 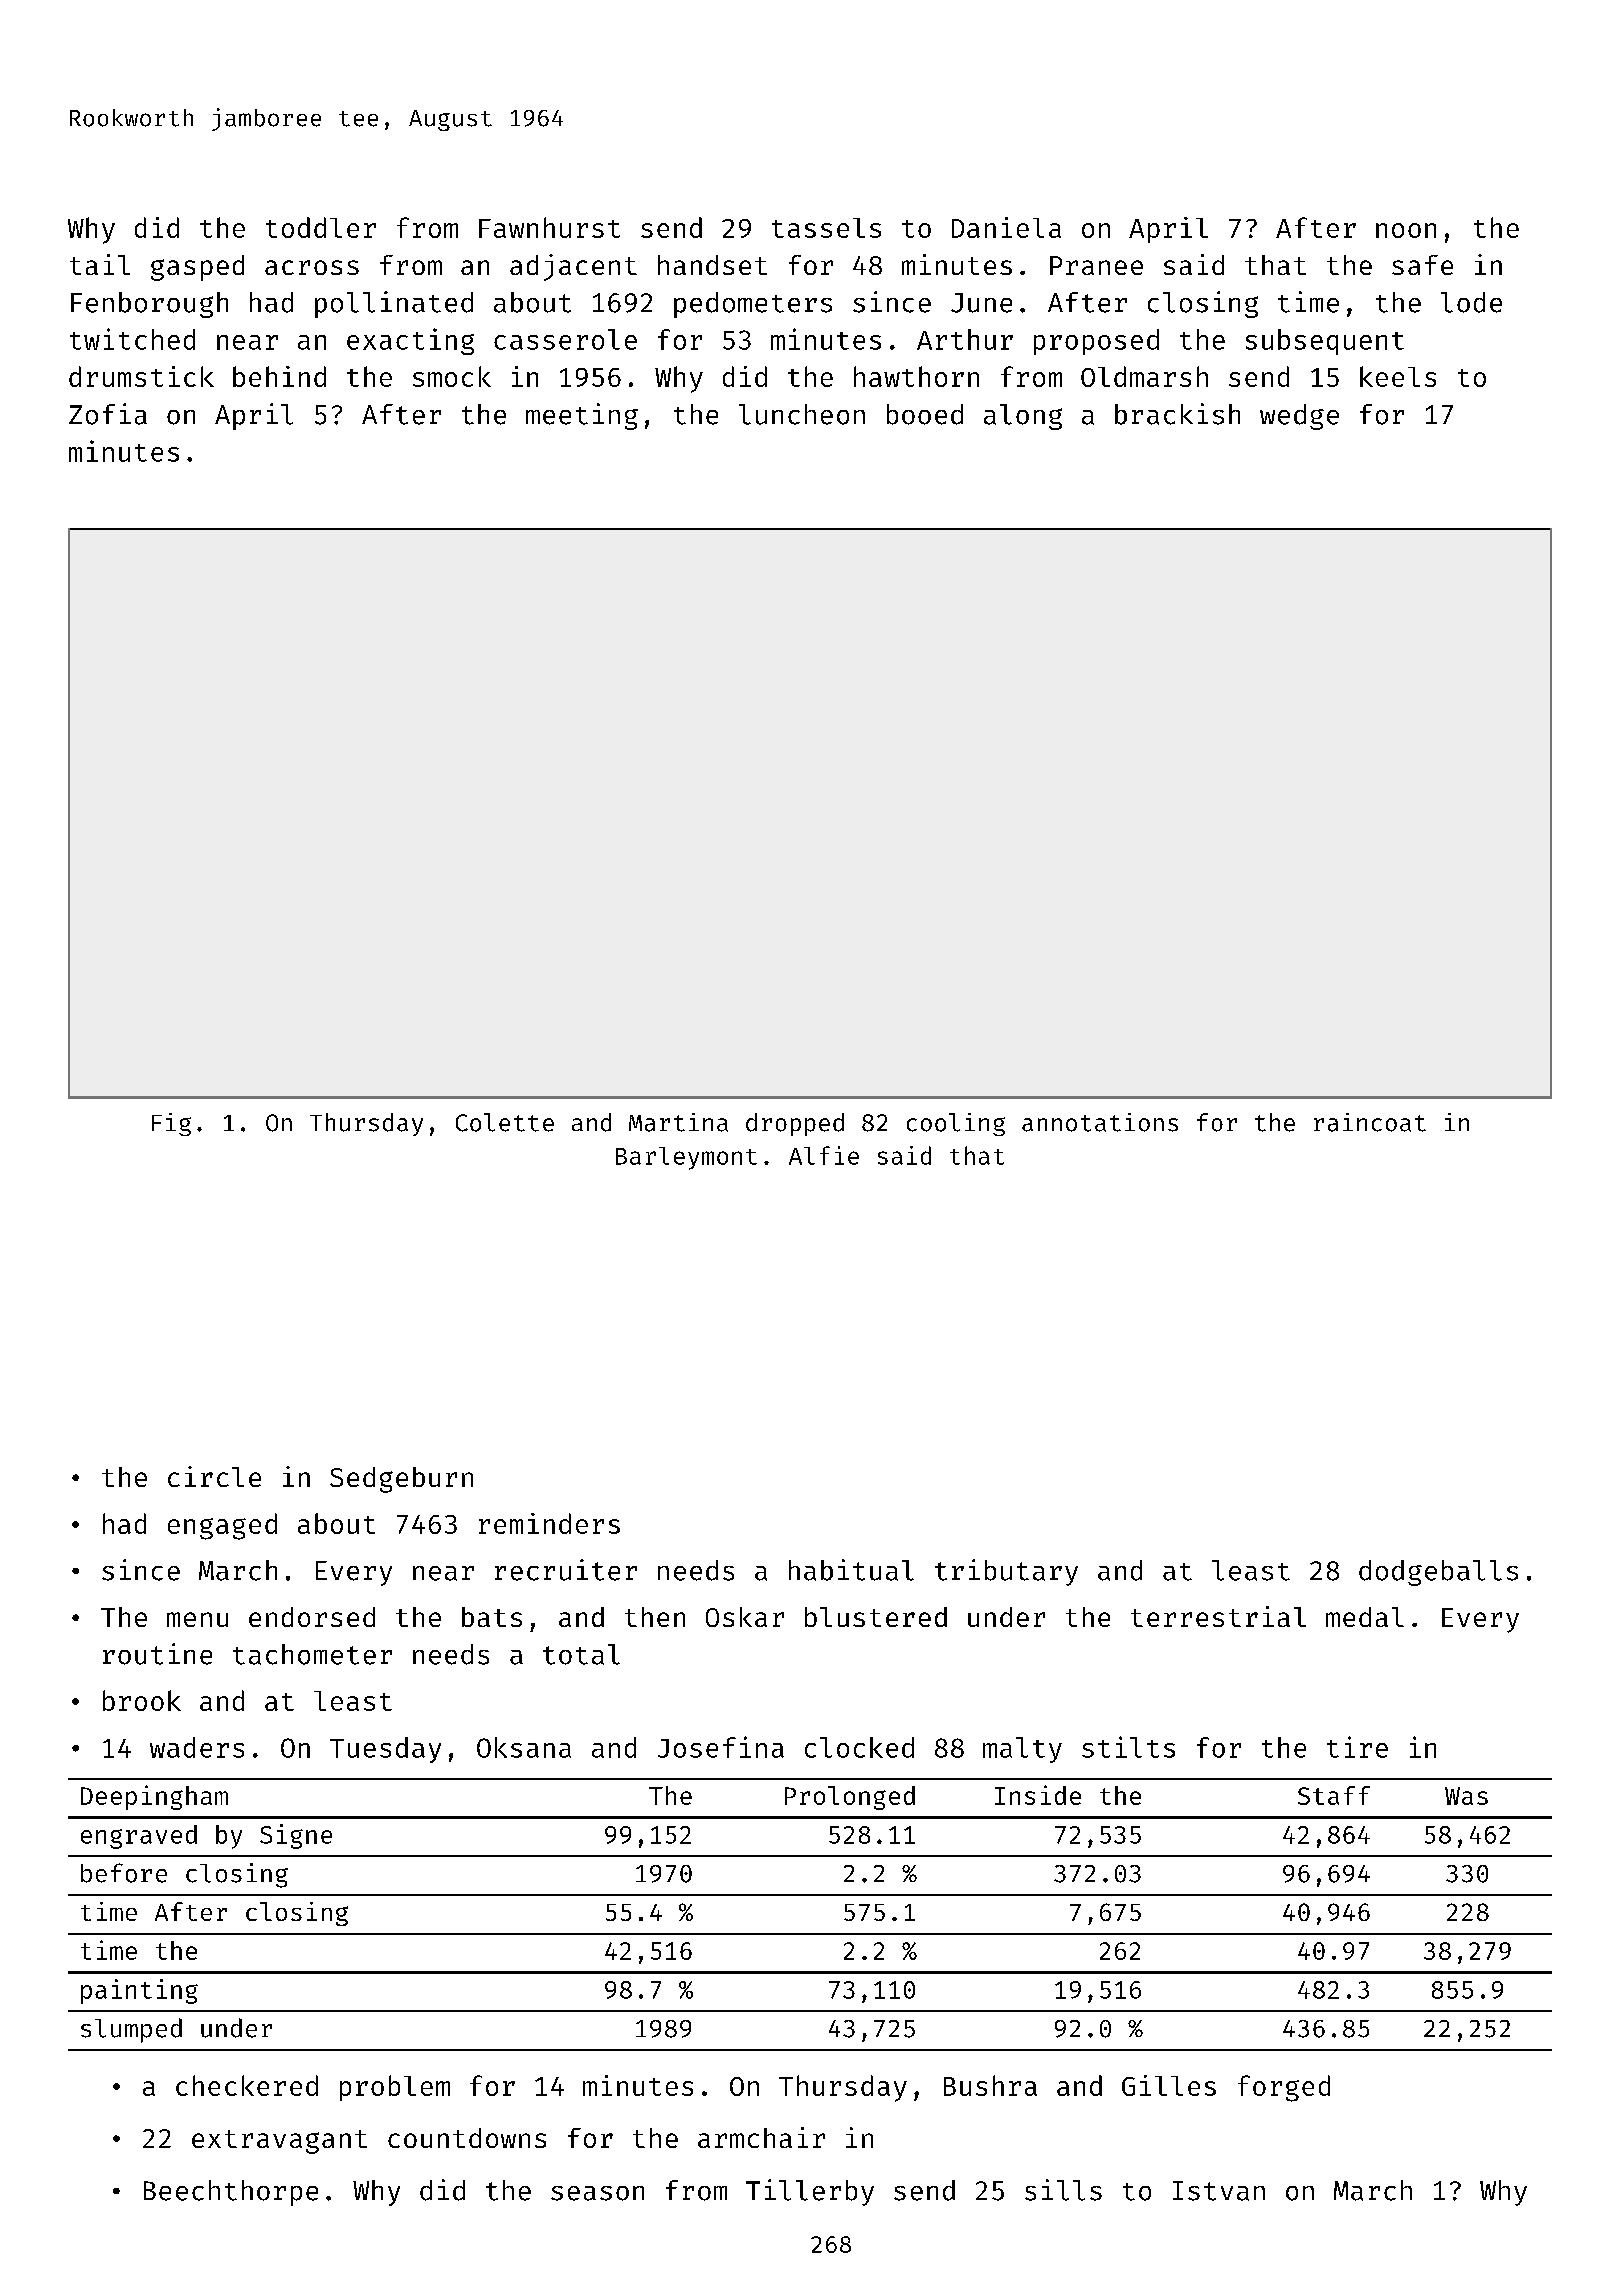 I want to click on Fig, so click(x=171, y=1124).
